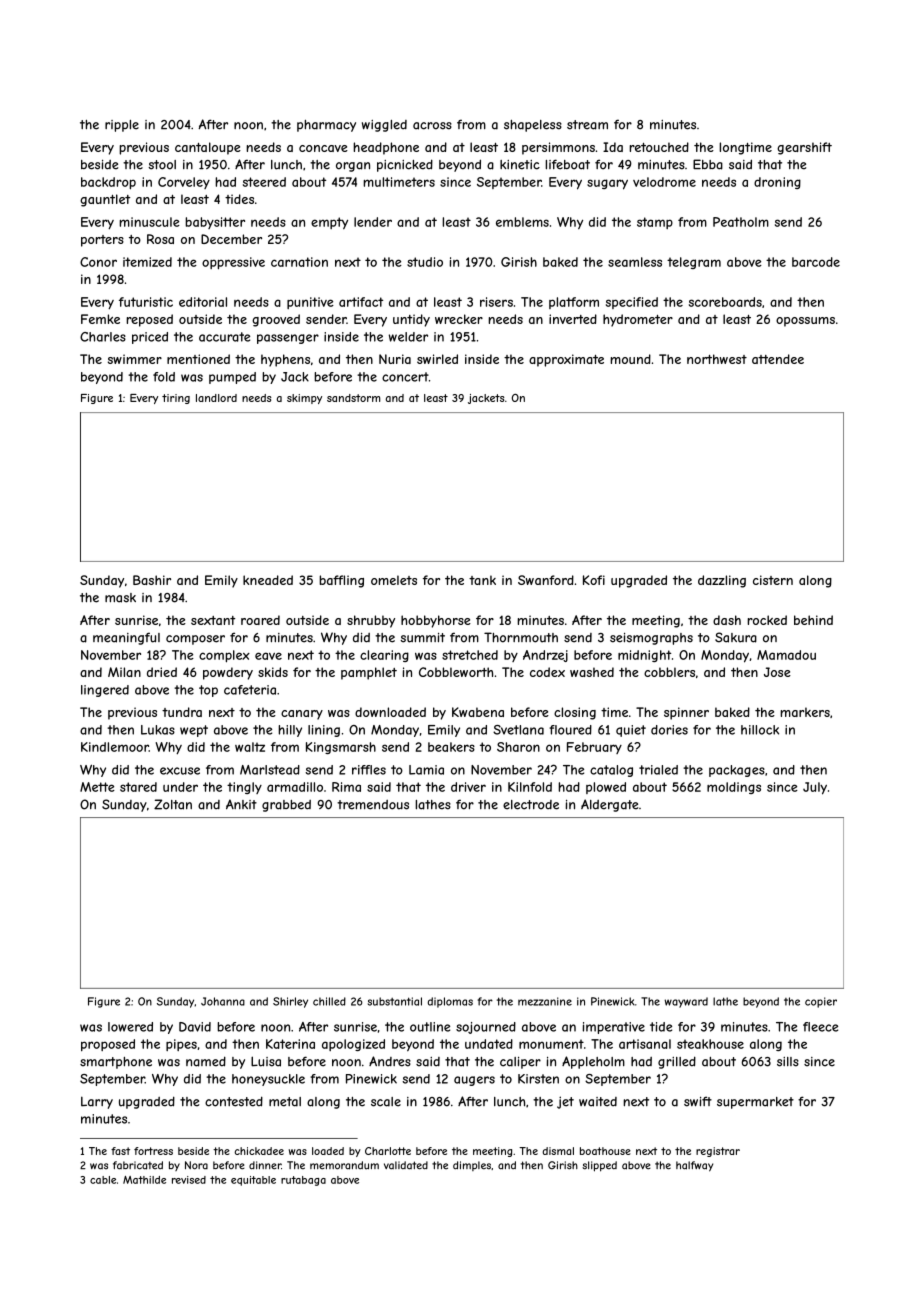  I want to click on porters, so click(102, 241).
